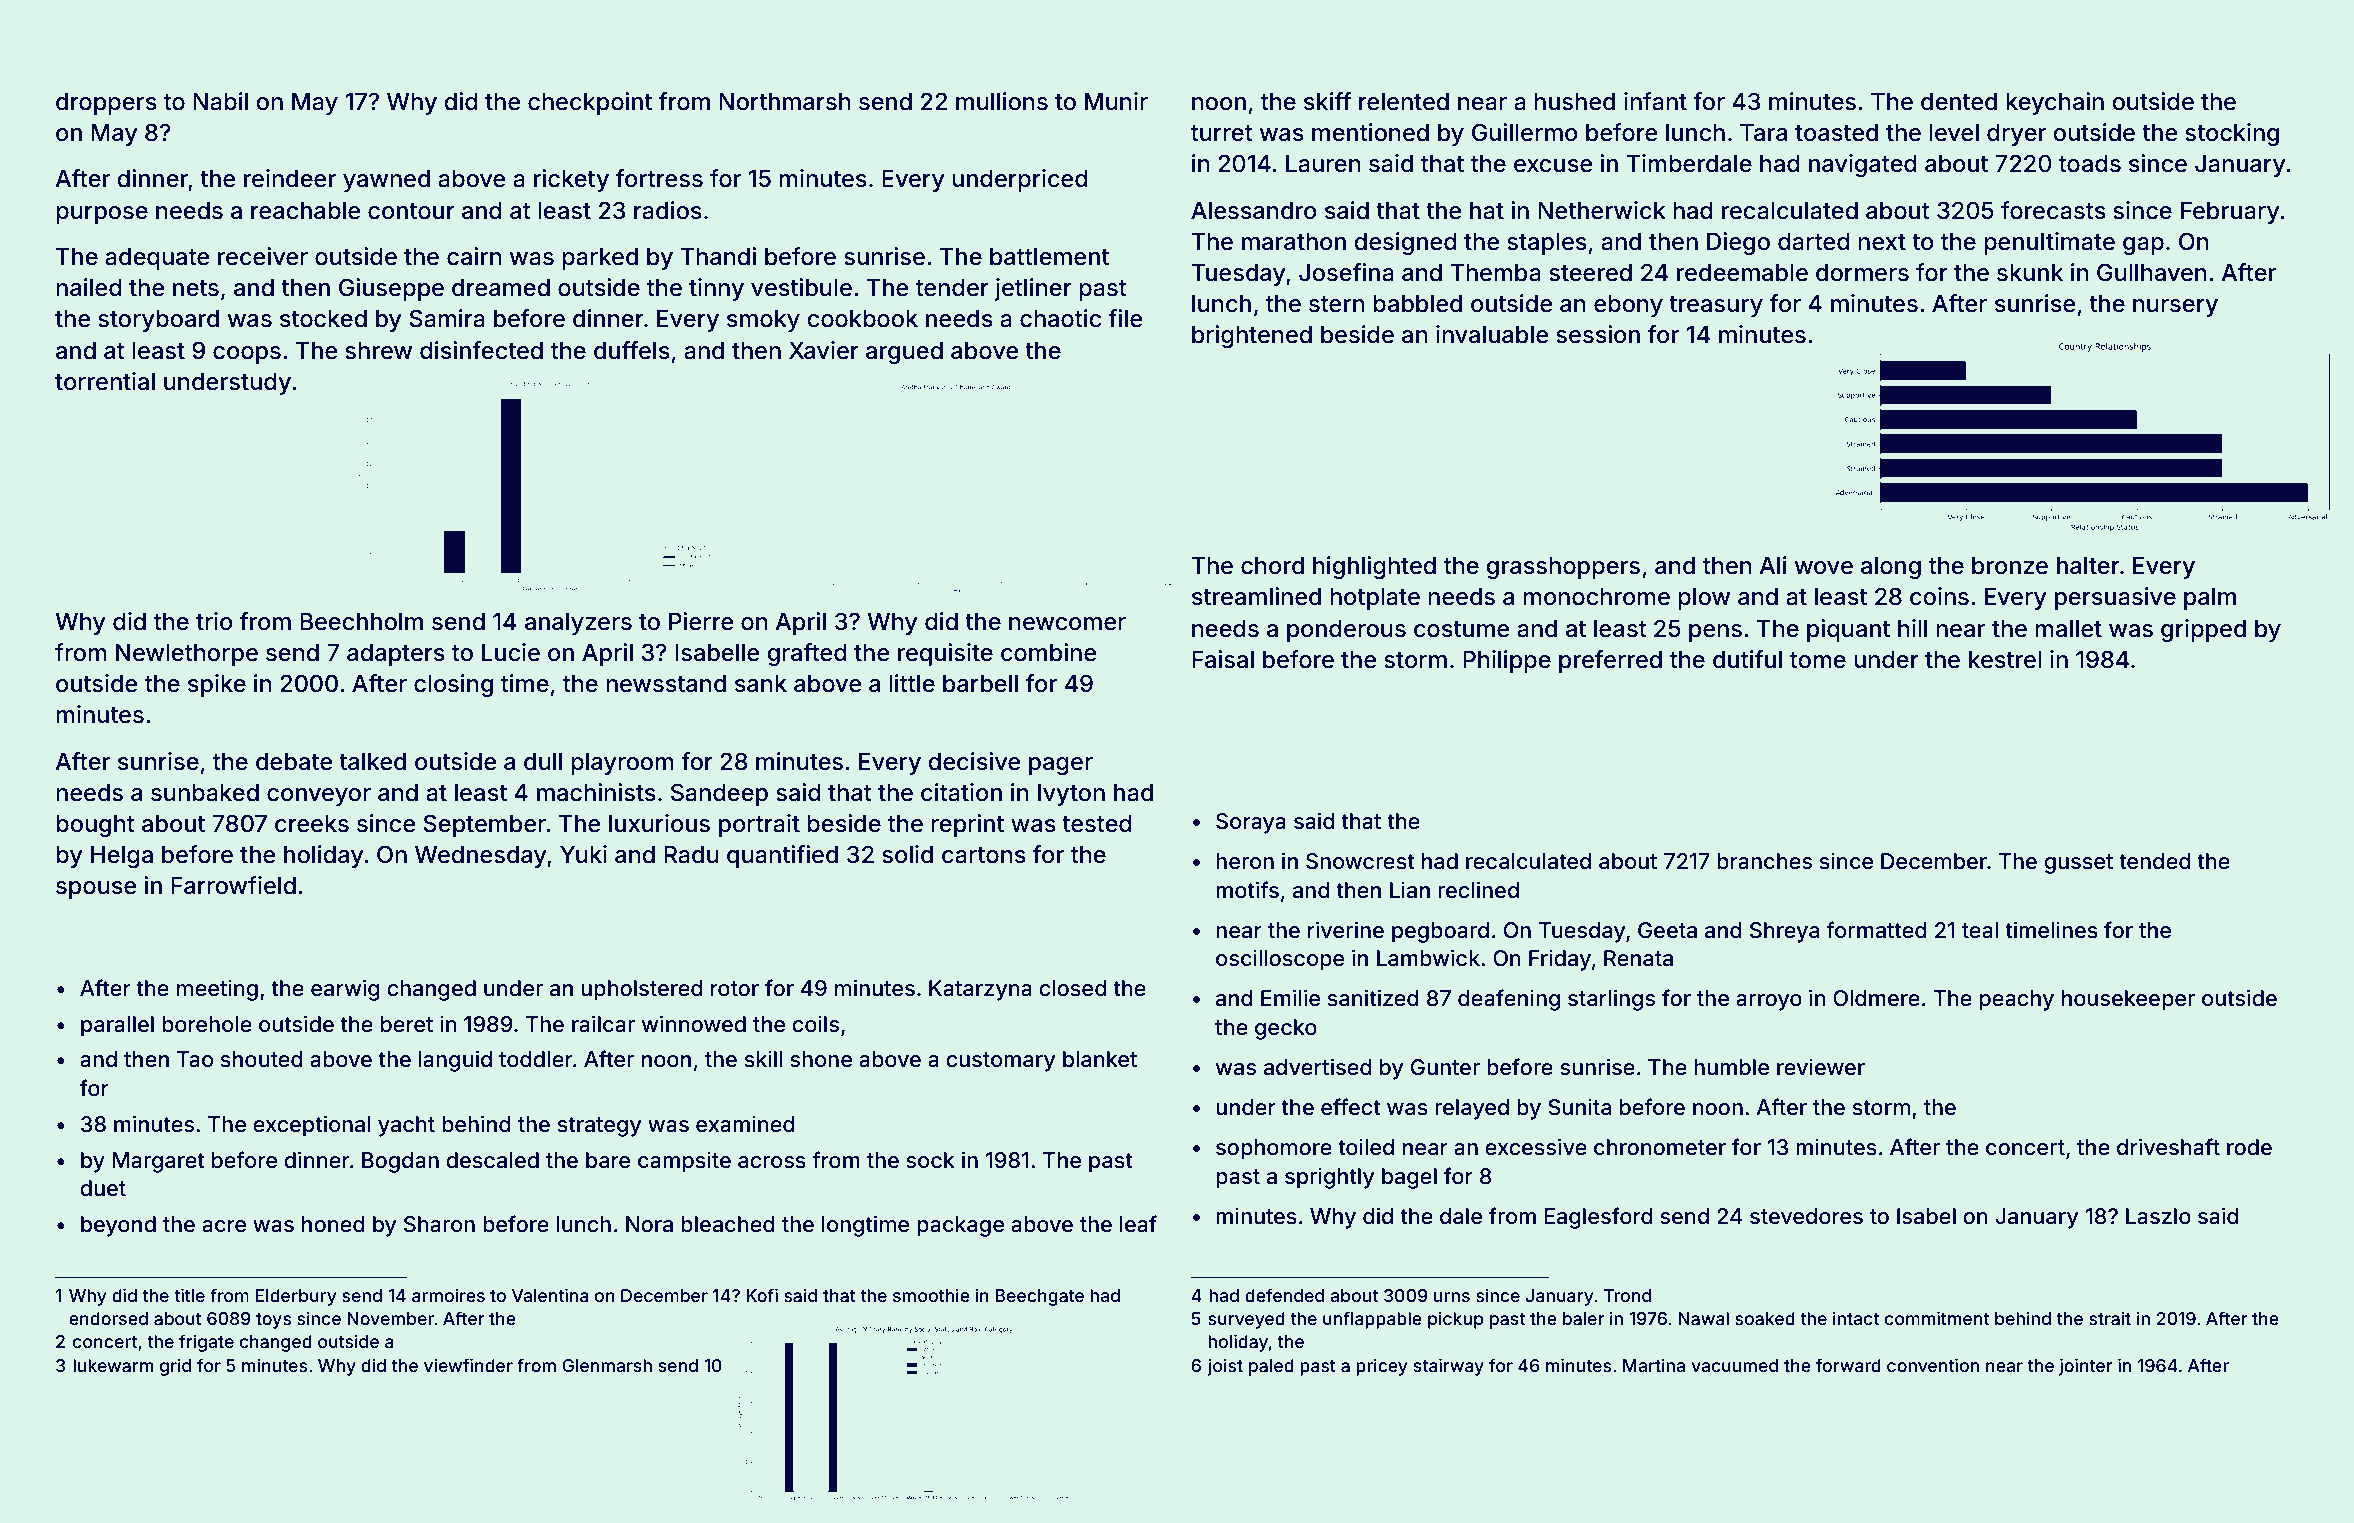  I want to click on joist, so click(1225, 1367).
